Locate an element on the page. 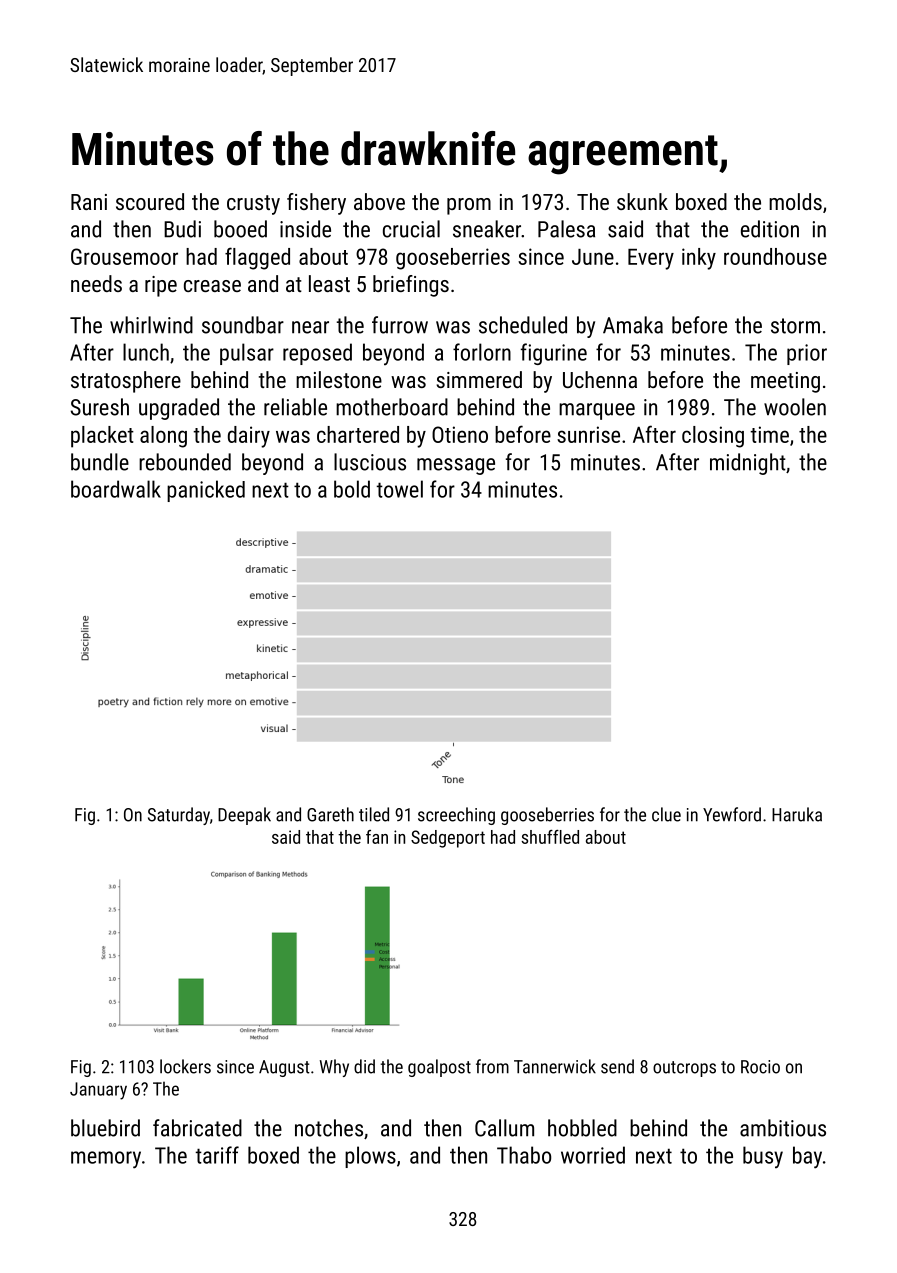 The height and width of the image is (1273, 897). least is located at coordinates (329, 283).
